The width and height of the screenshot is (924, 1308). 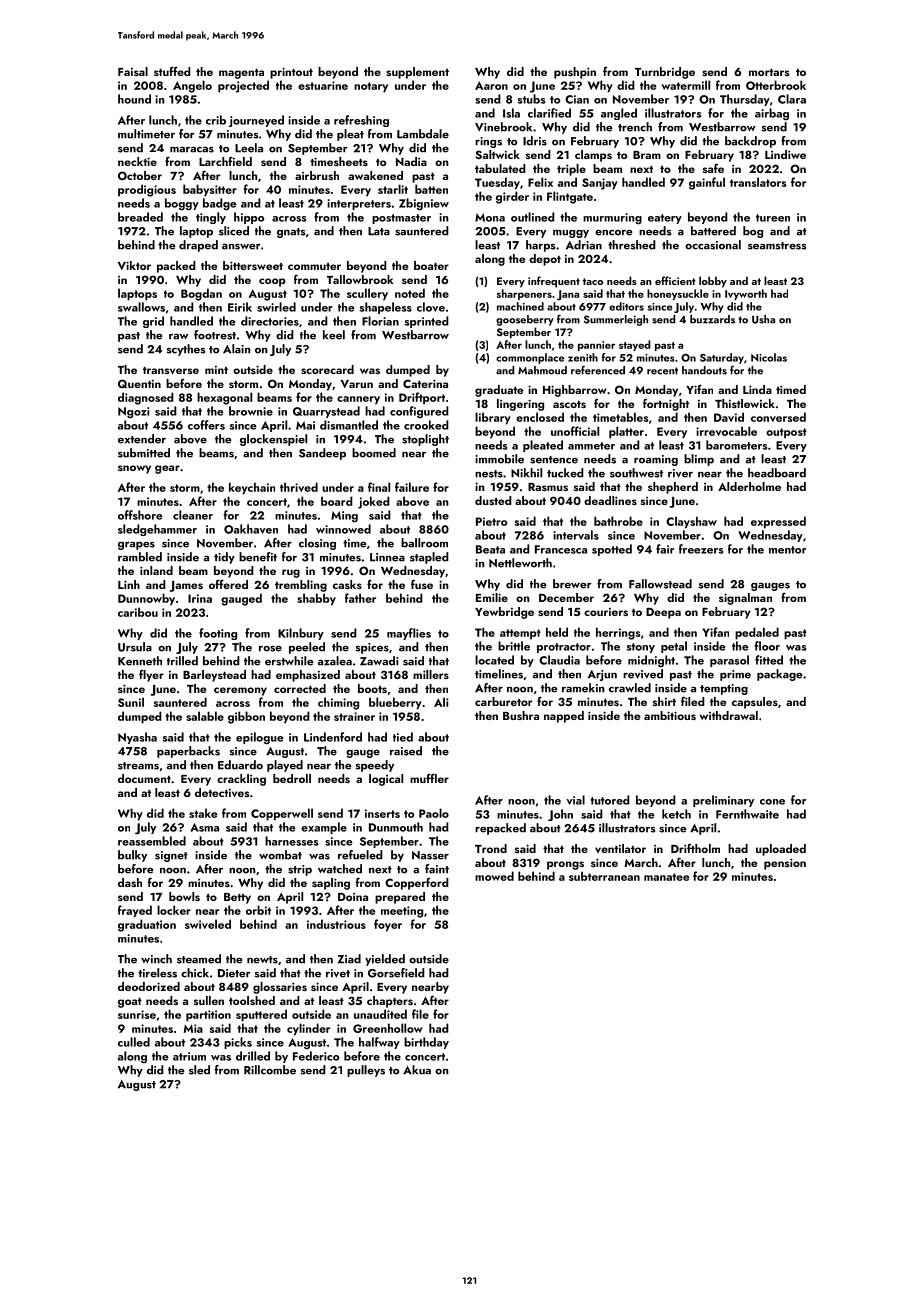 I want to click on petal, so click(x=674, y=647).
